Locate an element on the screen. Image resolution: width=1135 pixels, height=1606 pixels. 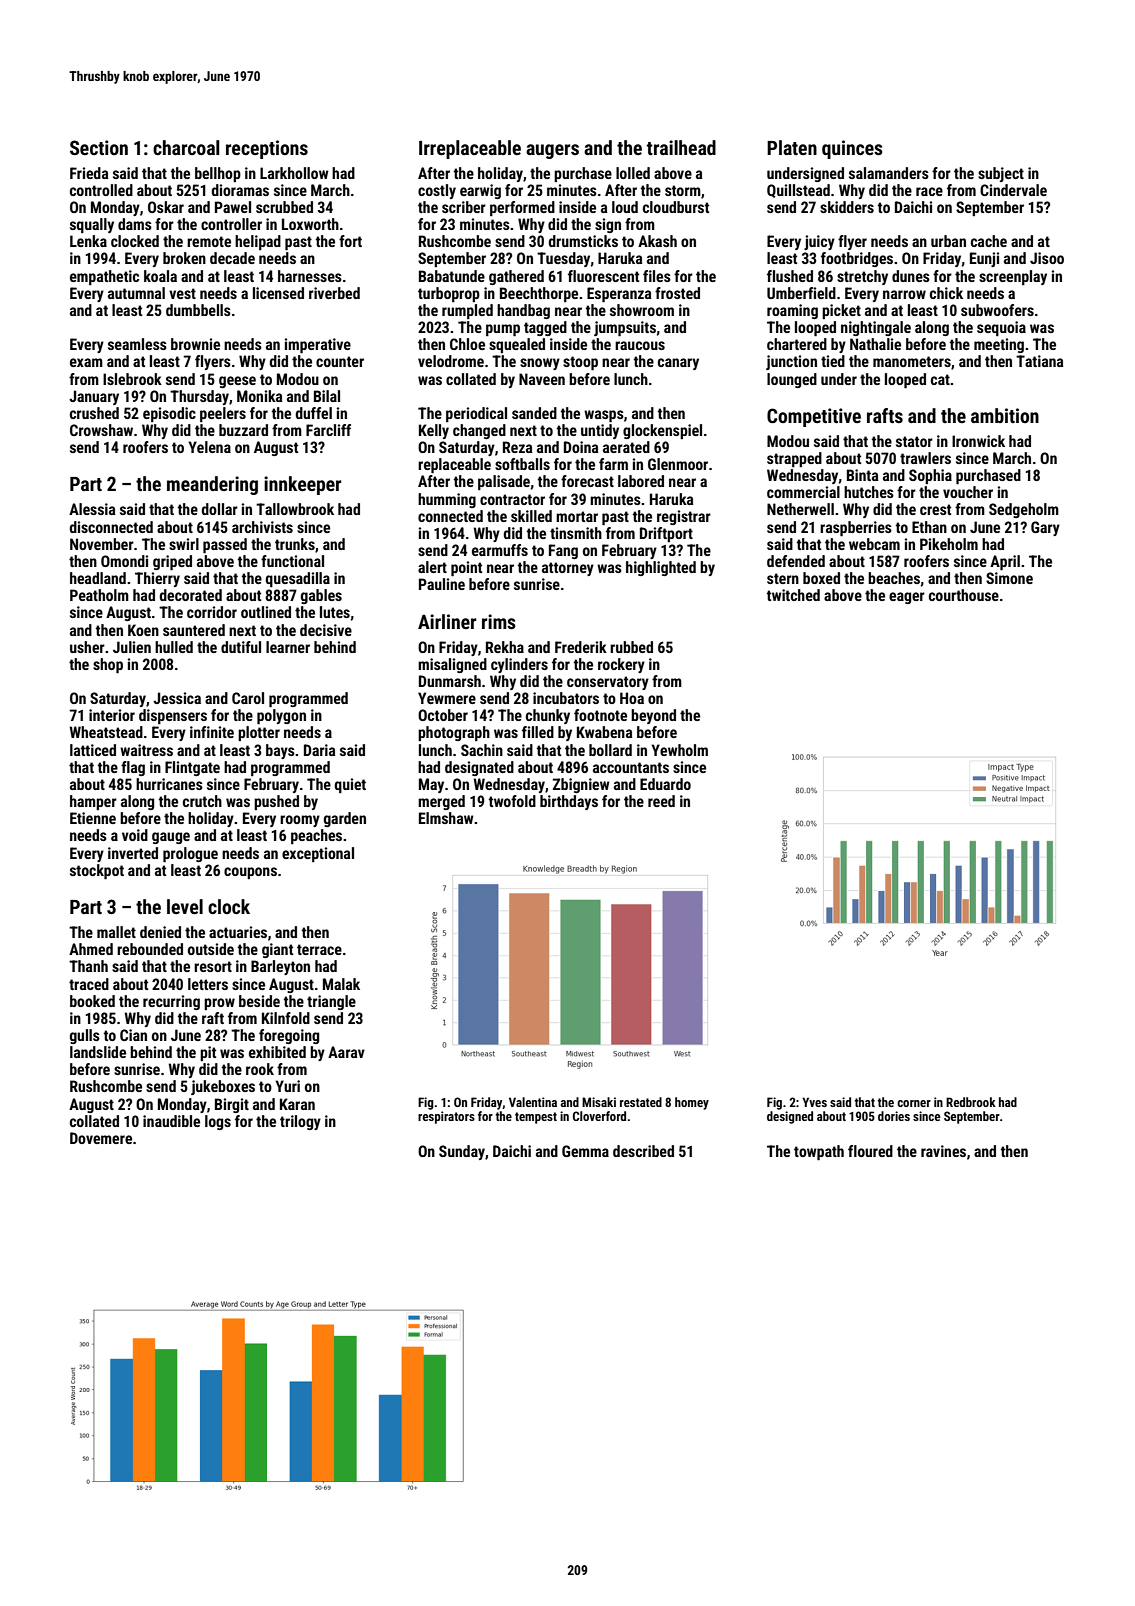
Dovemere is located at coordinates (101, 1138).
